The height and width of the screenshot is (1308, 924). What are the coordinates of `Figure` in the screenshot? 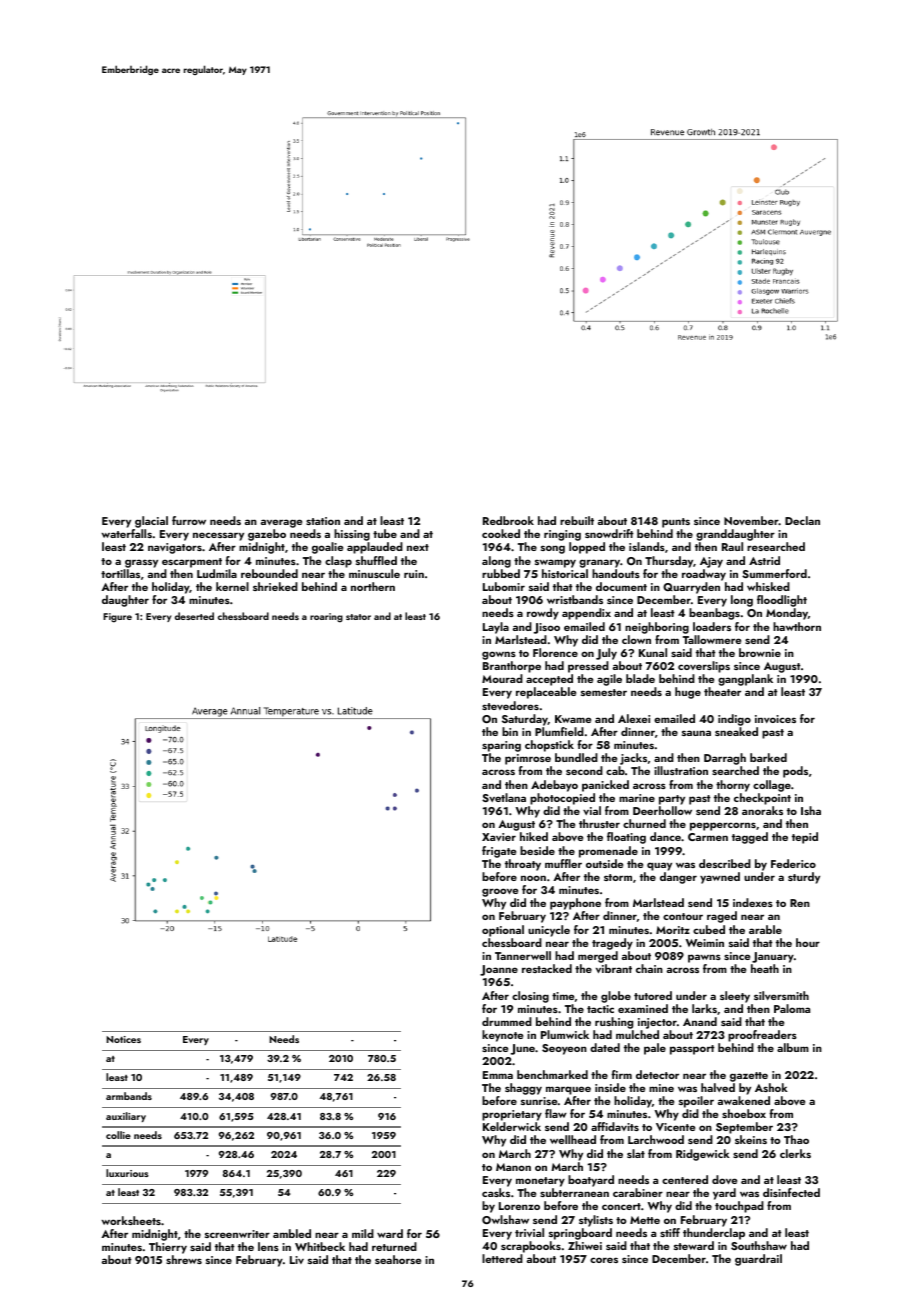 It's located at (117, 618).
